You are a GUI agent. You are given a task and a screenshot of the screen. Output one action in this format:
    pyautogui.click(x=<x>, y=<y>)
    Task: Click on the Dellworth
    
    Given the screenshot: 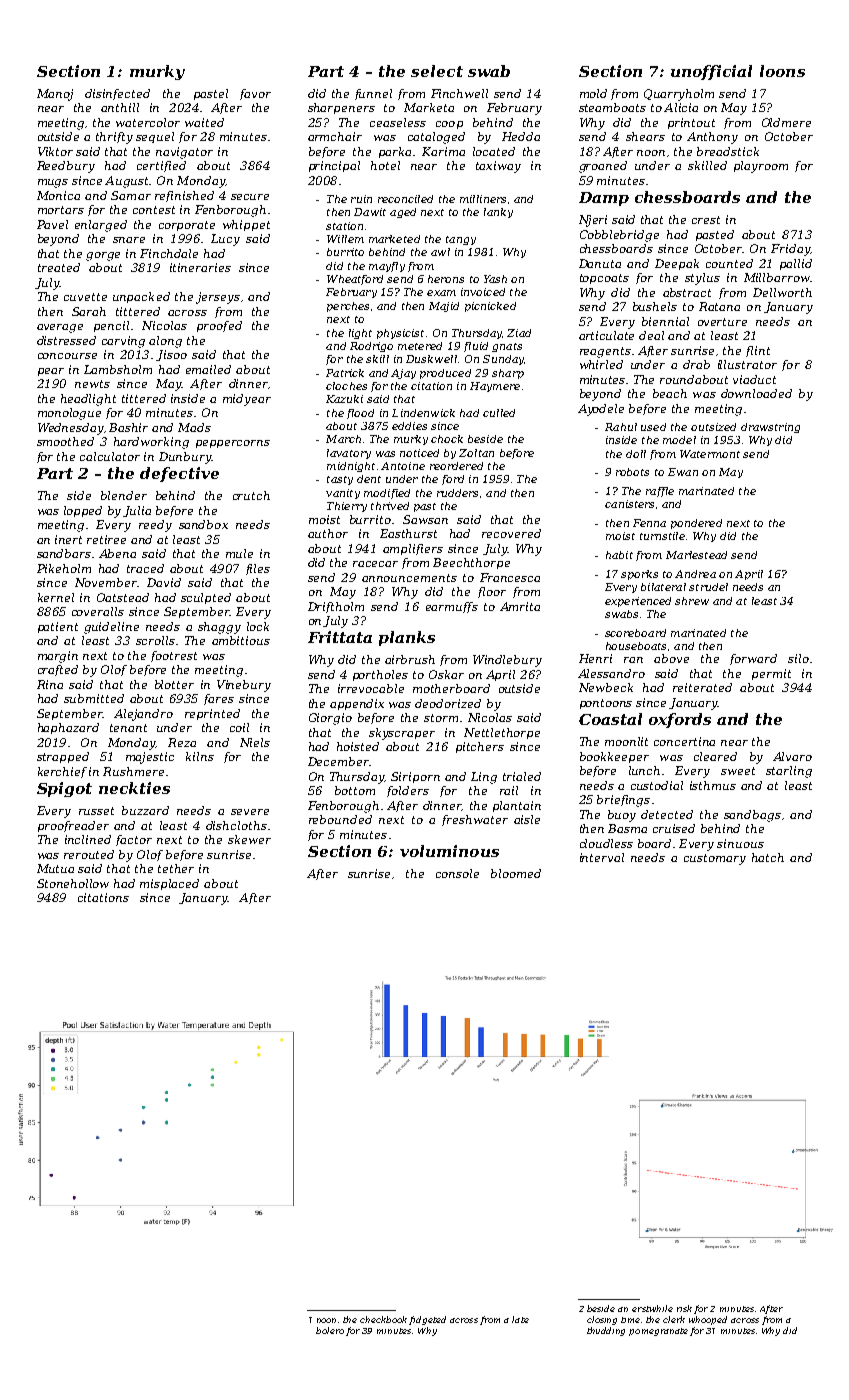 What is the action you would take?
    pyautogui.click(x=782, y=292)
